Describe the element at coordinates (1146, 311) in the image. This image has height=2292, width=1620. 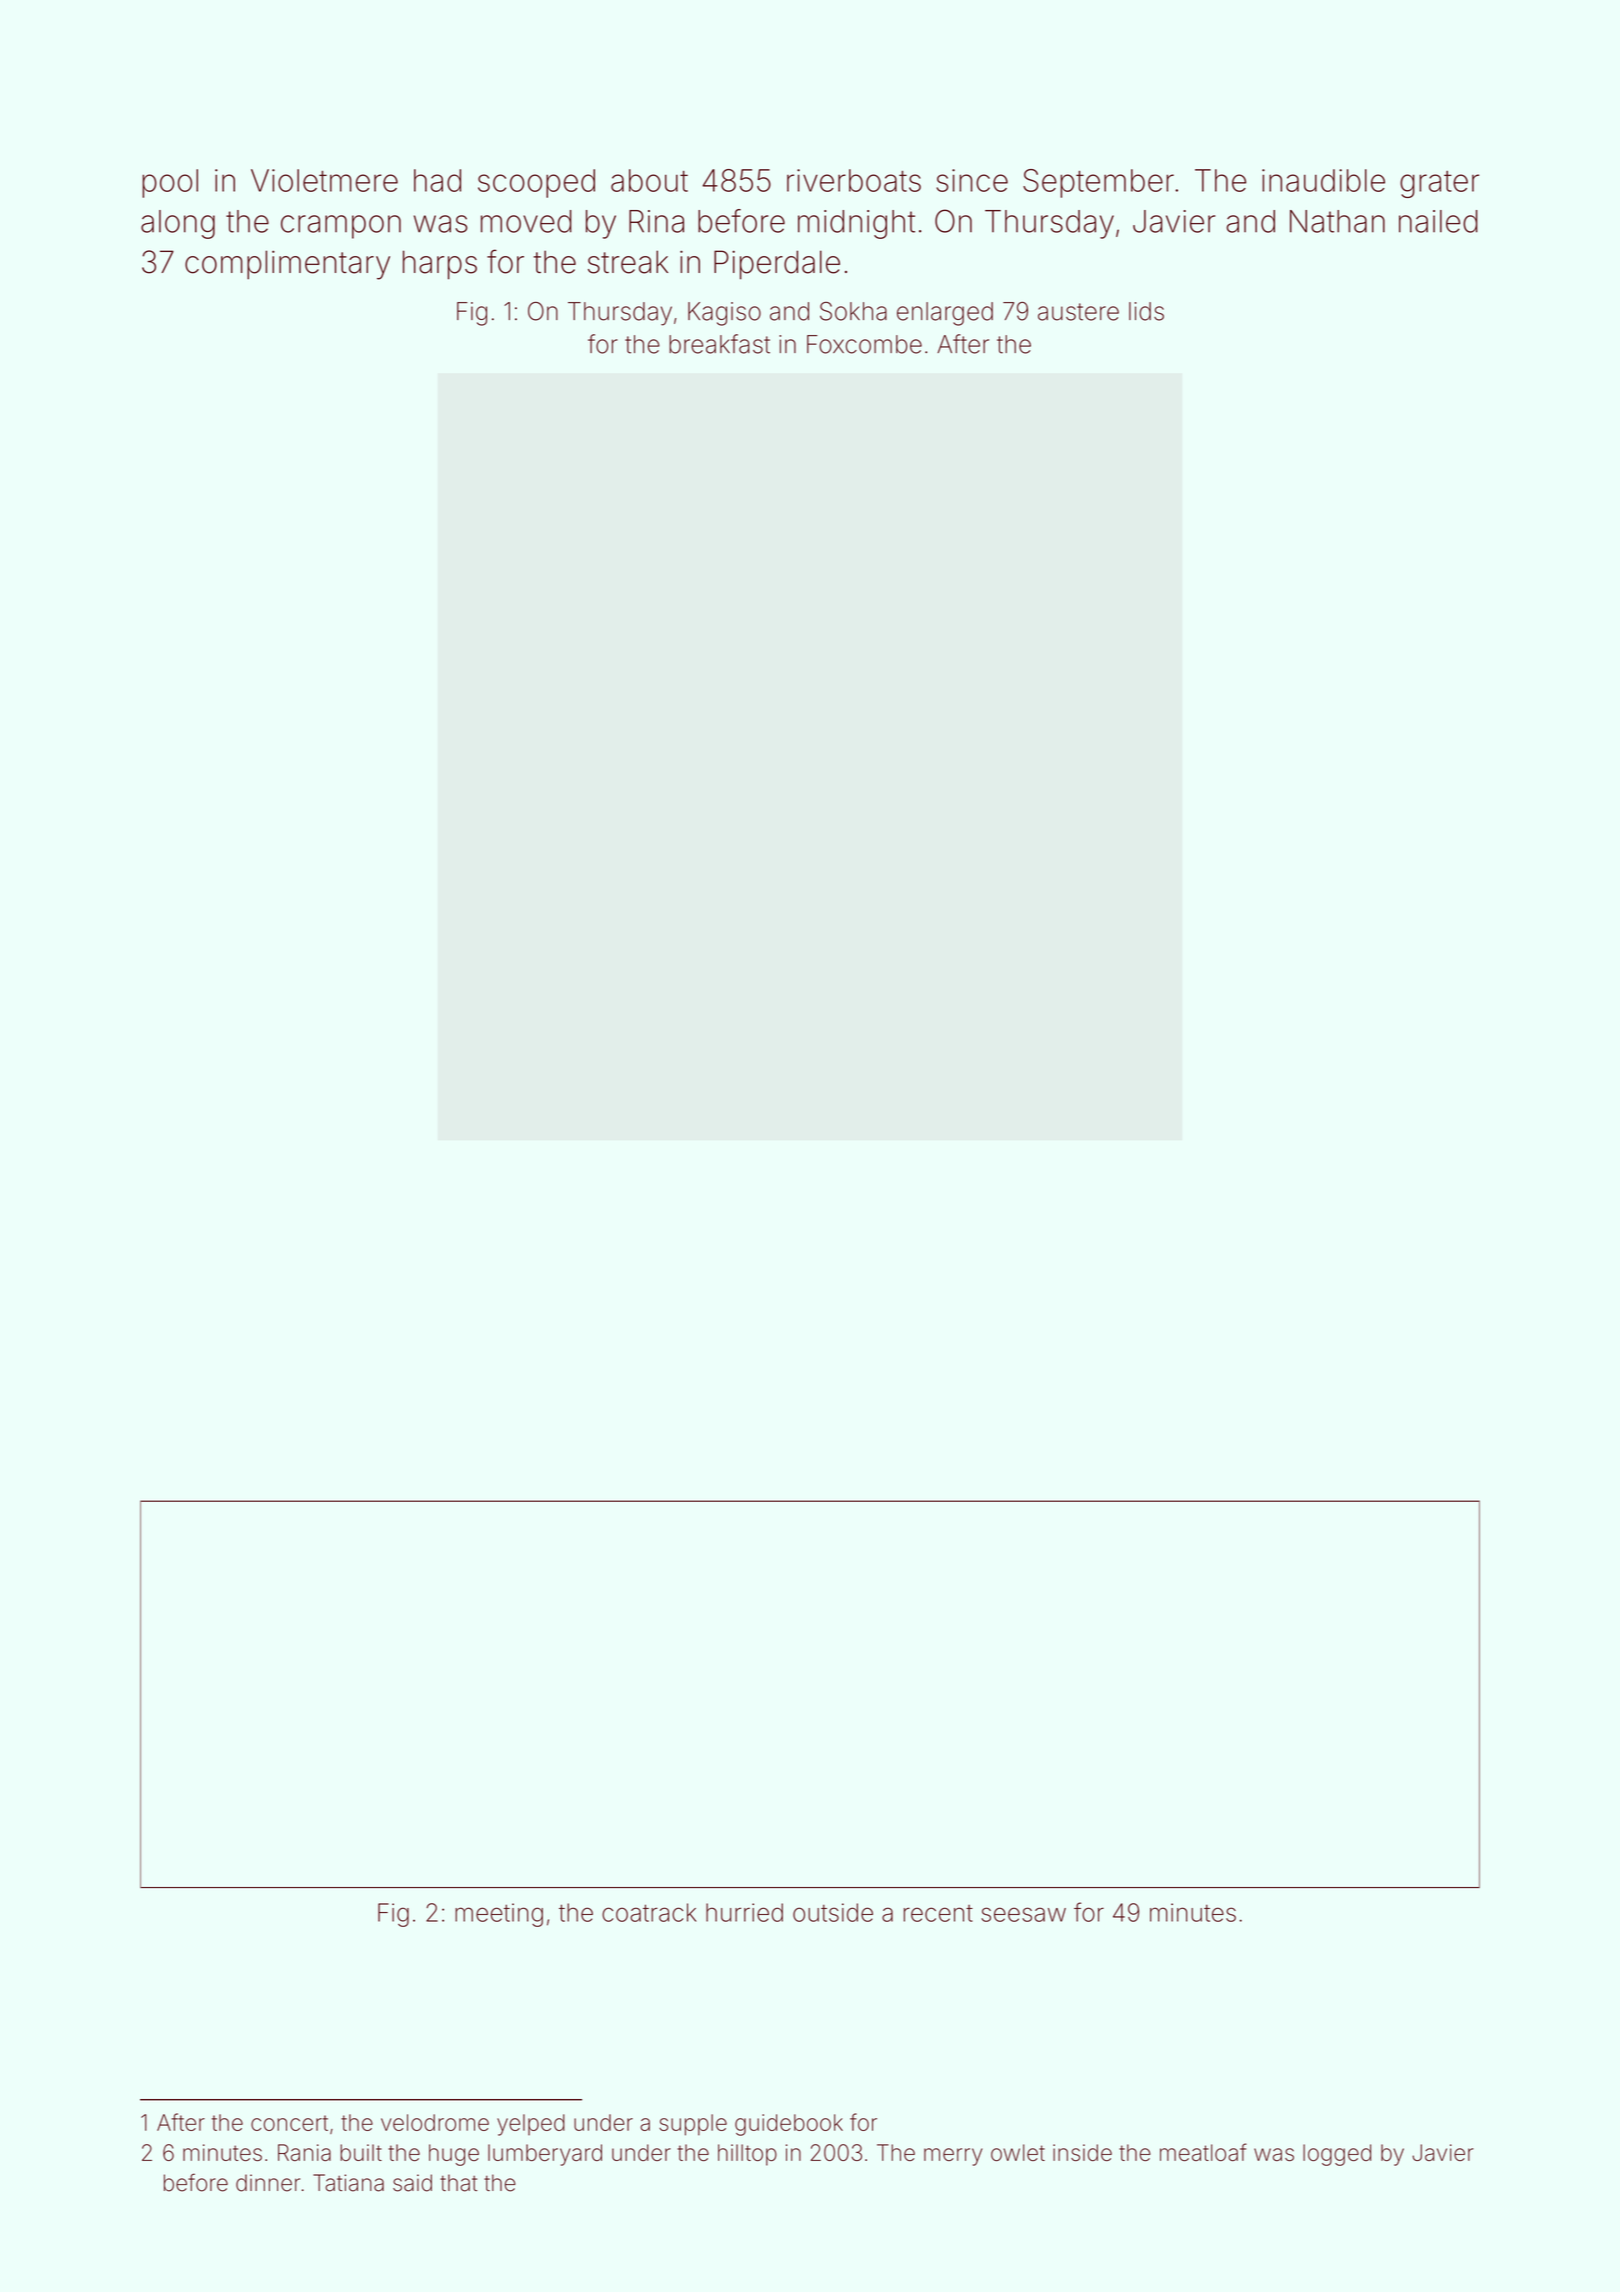
I see `lids` at that location.
